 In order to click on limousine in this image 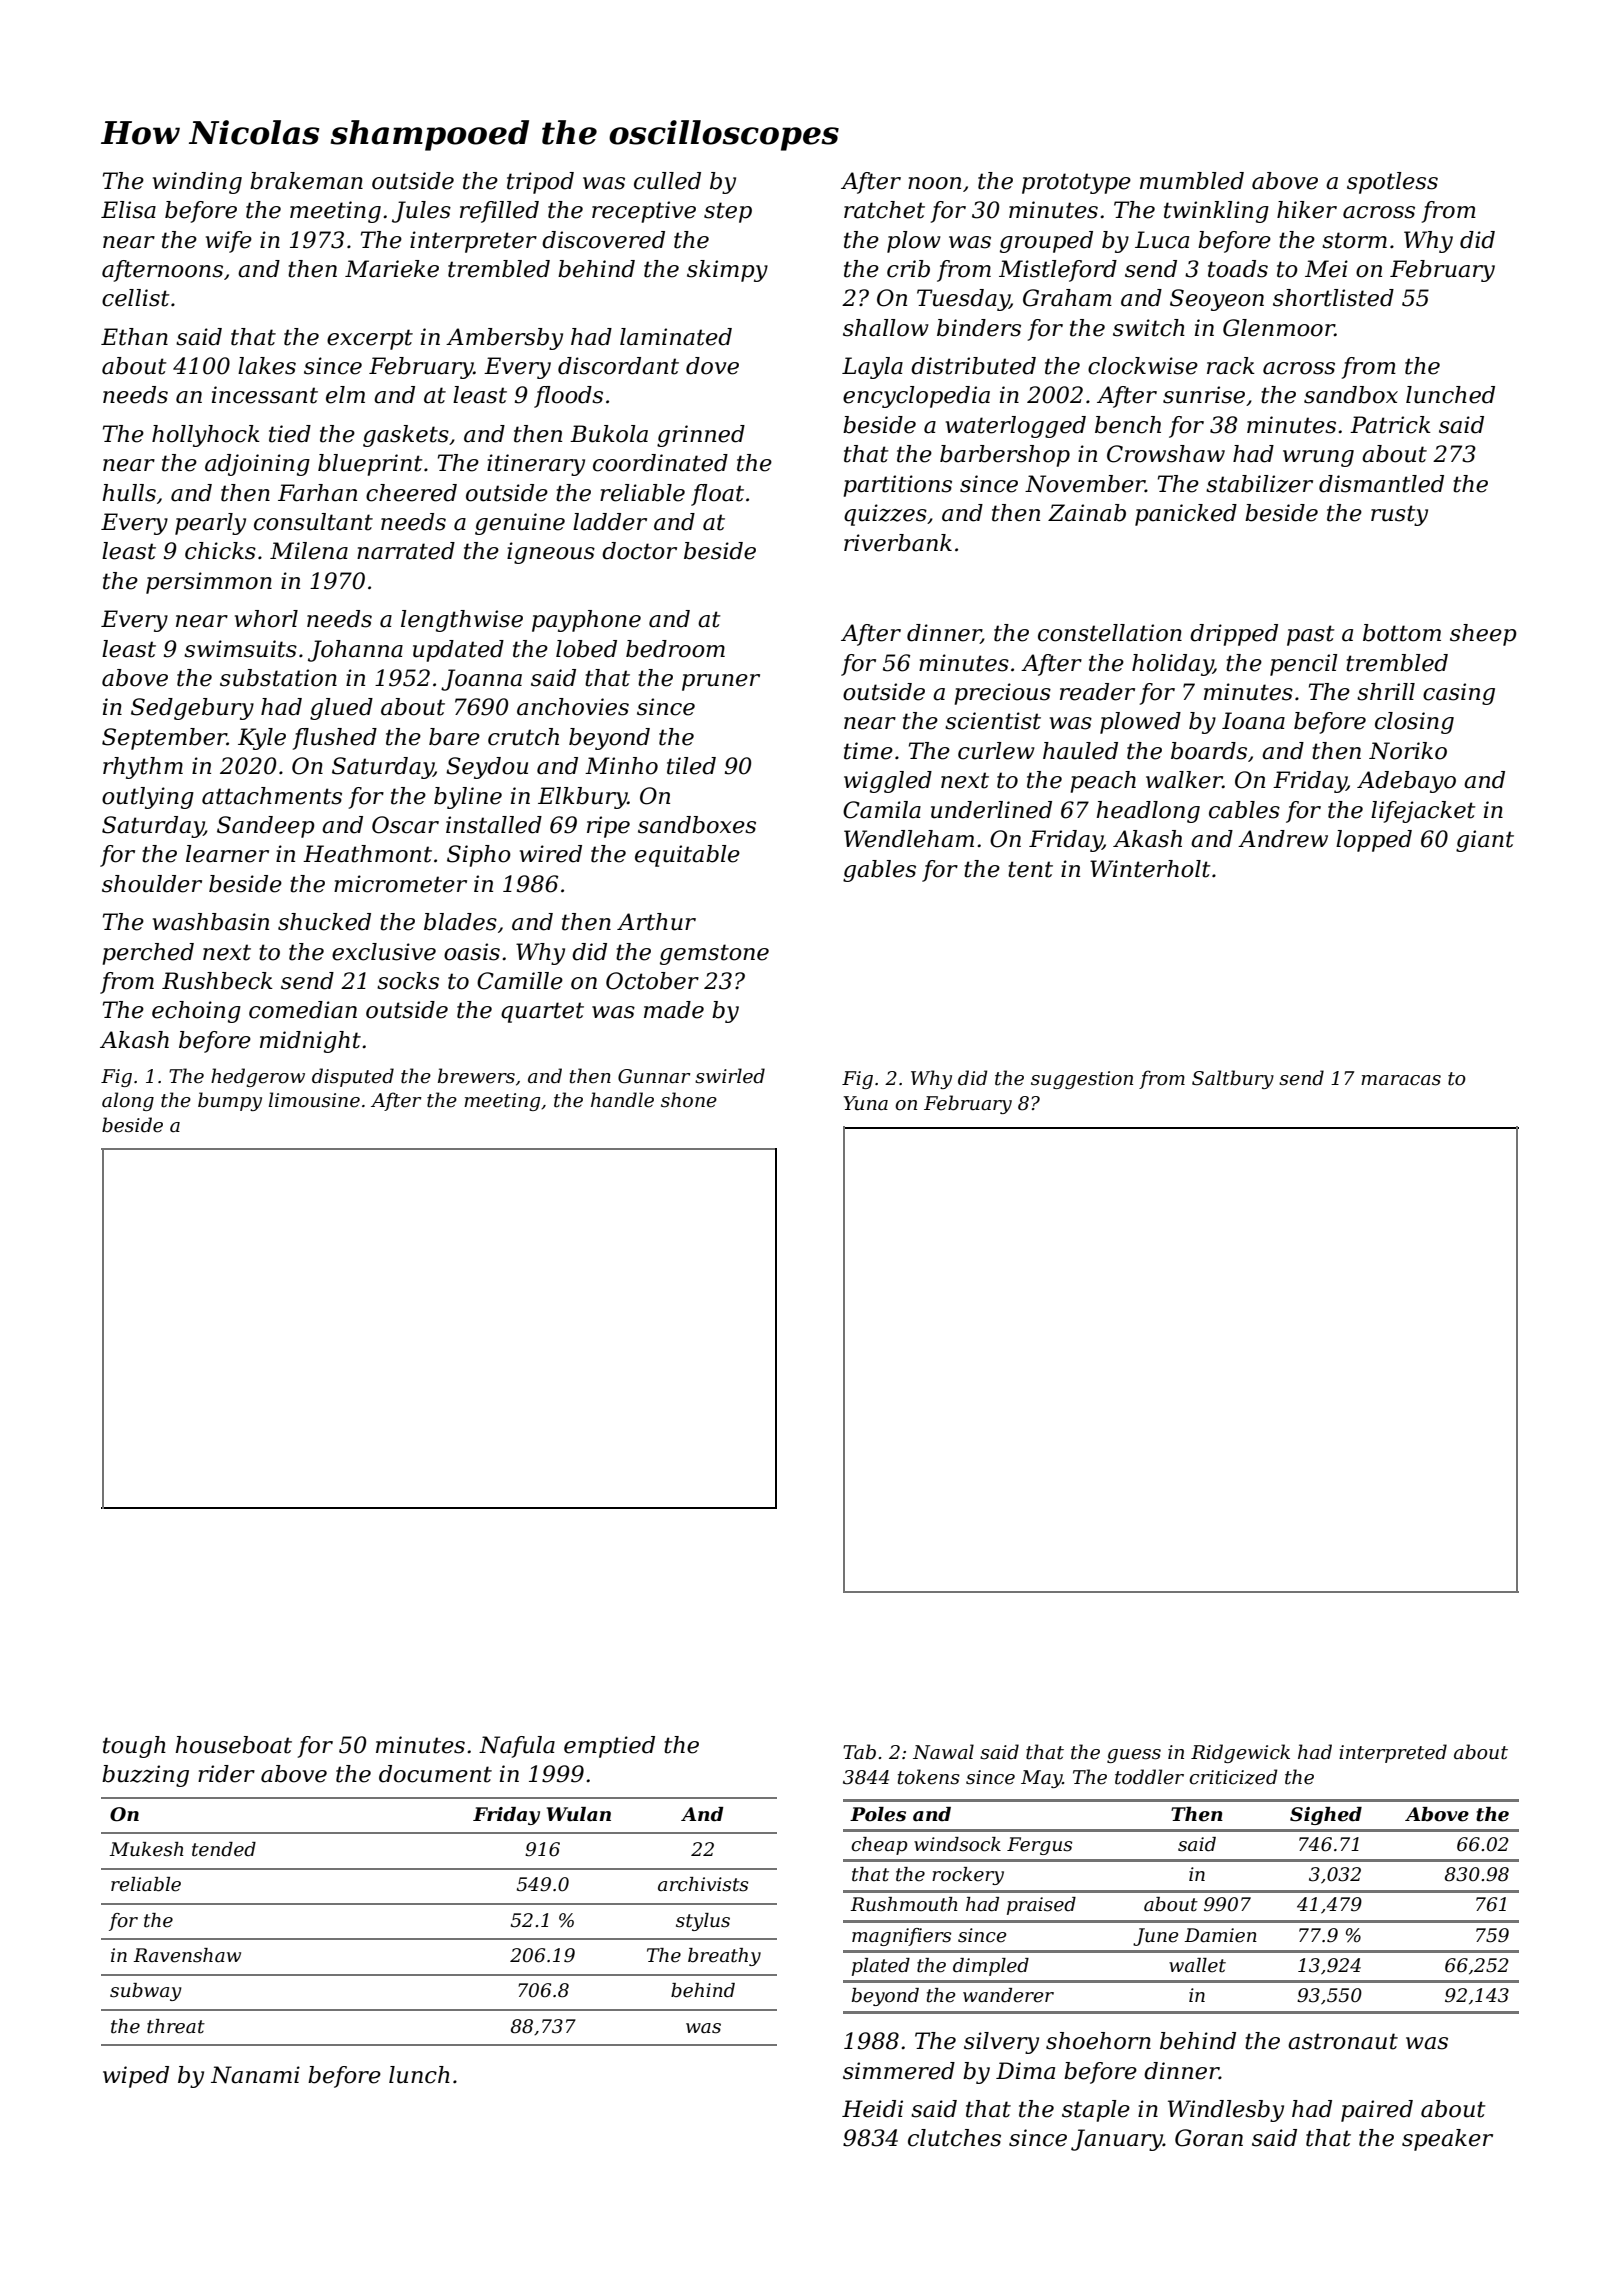, I will do `click(314, 1100)`.
